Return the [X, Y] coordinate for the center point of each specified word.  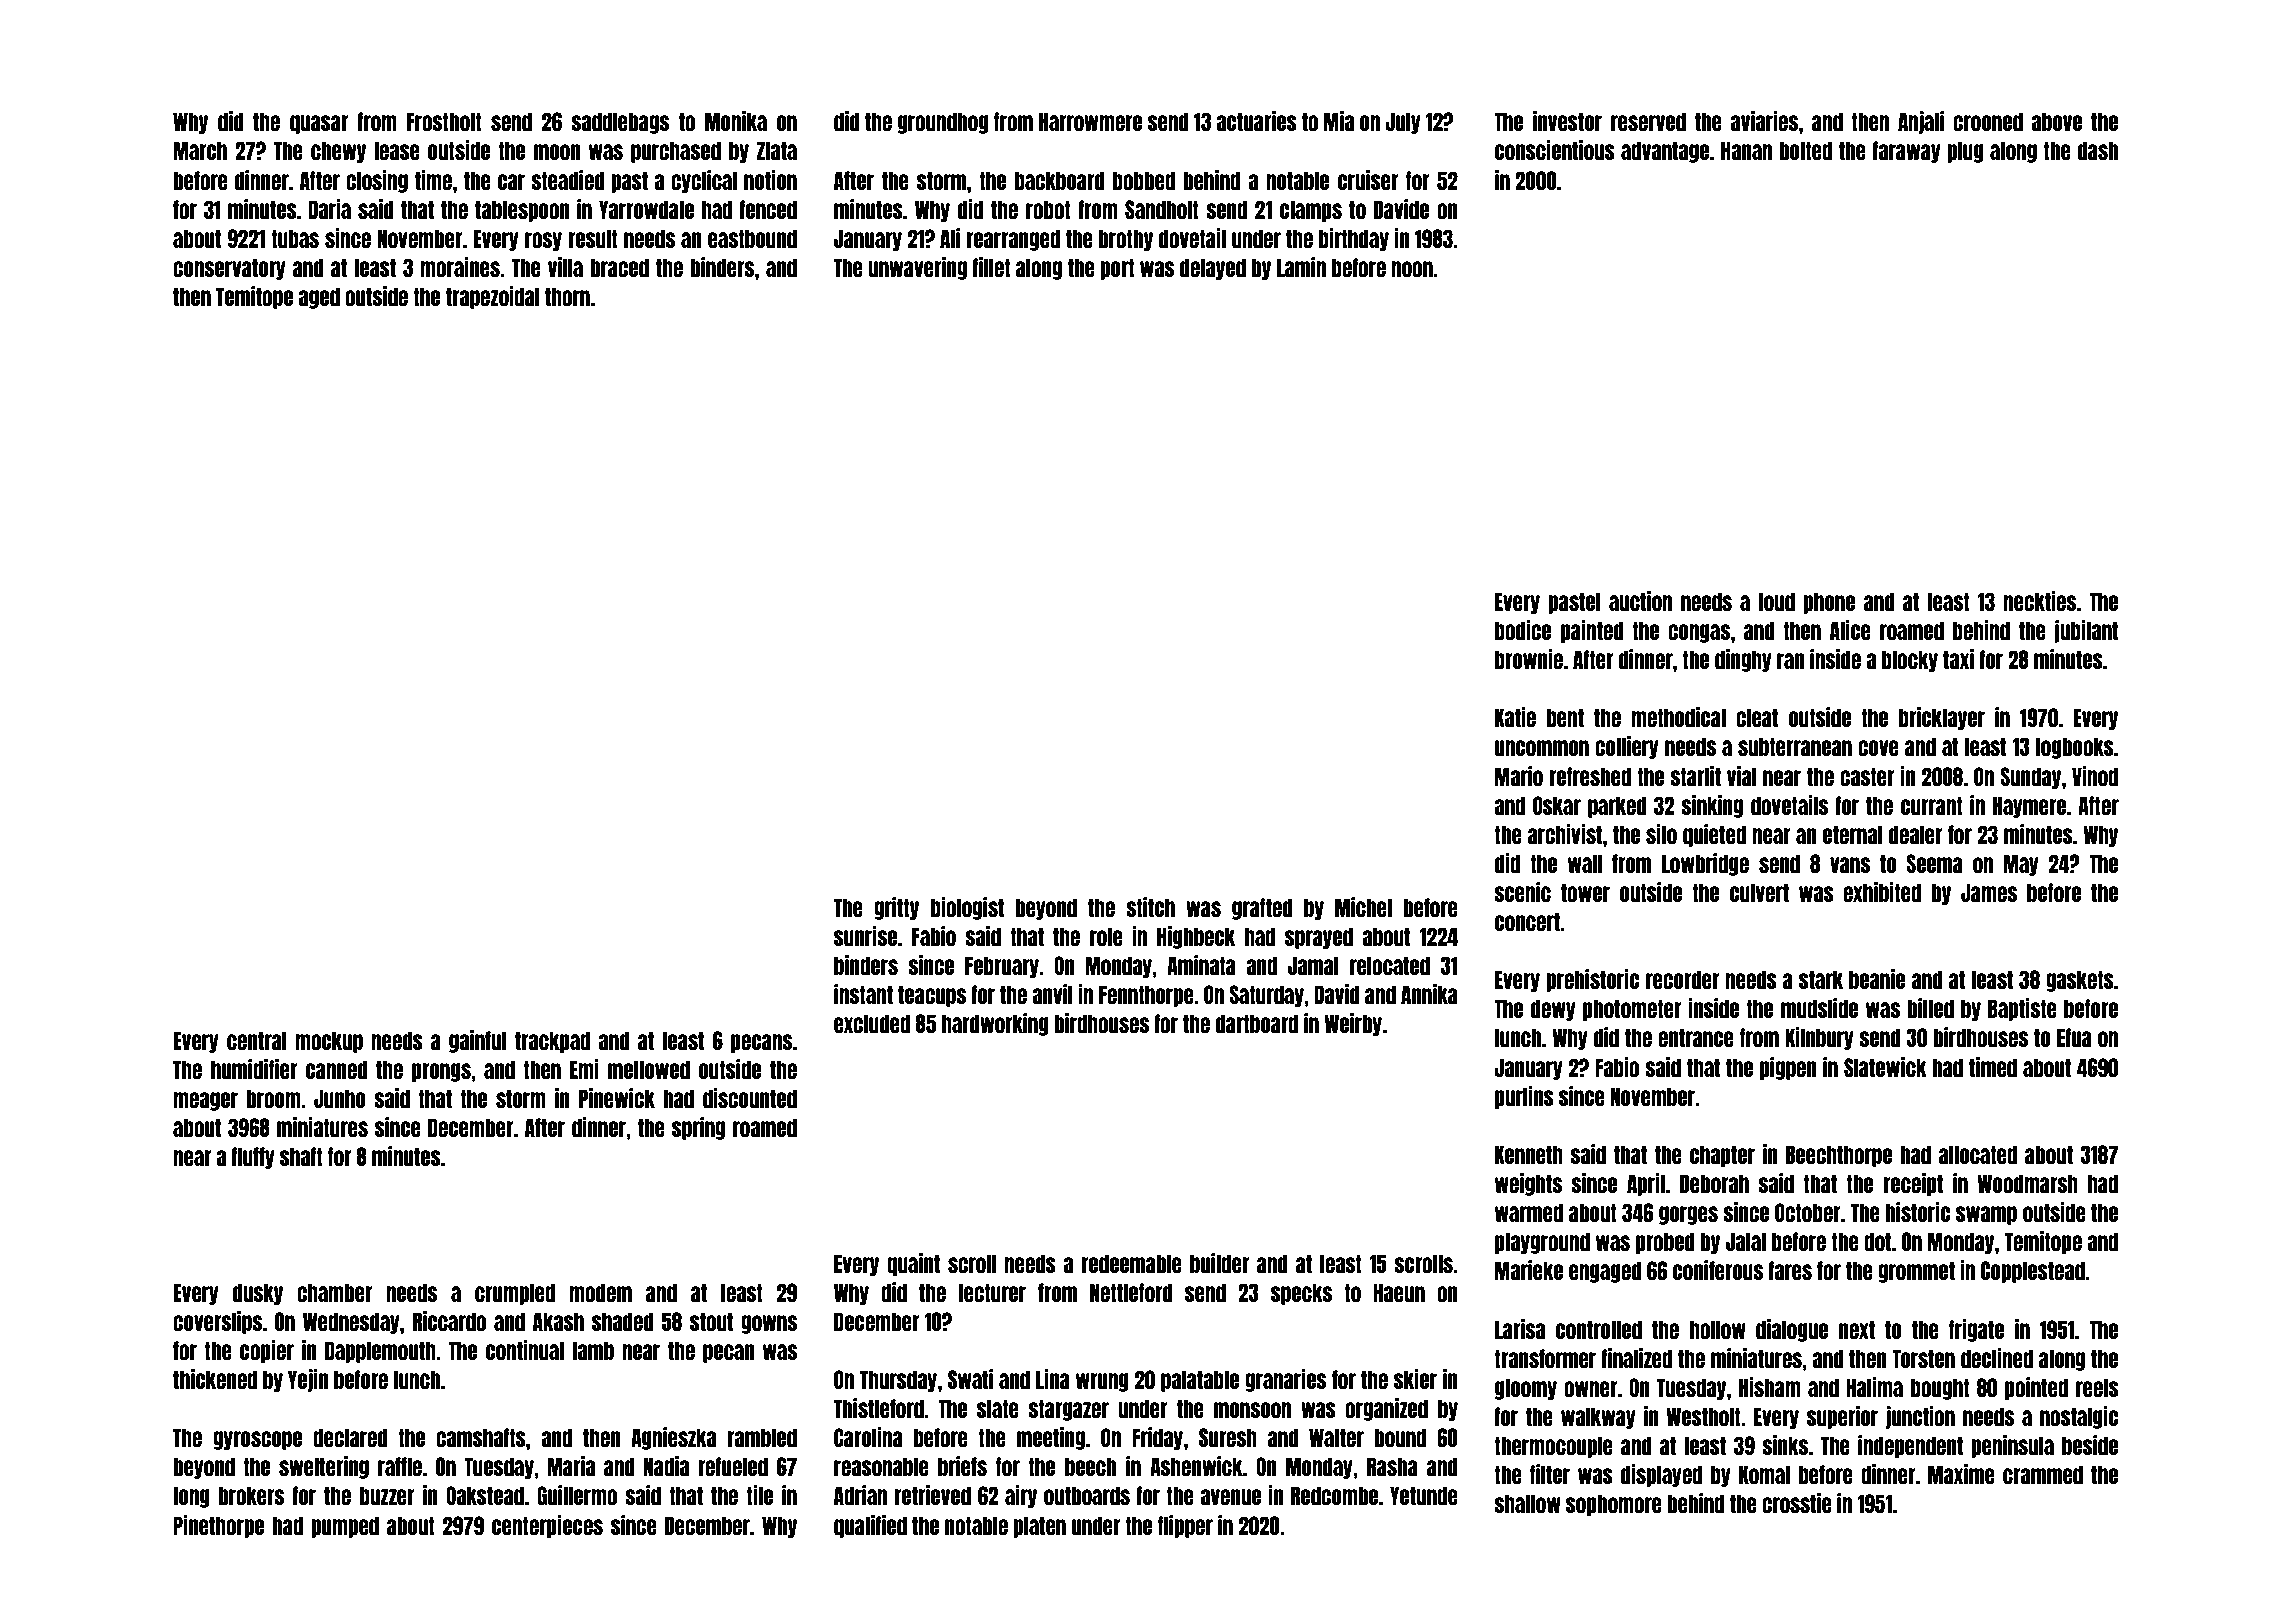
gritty [896, 908]
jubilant [2086, 631]
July [1403, 123]
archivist [1565, 834]
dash [2098, 150]
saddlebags [620, 123]
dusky [258, 1294]
